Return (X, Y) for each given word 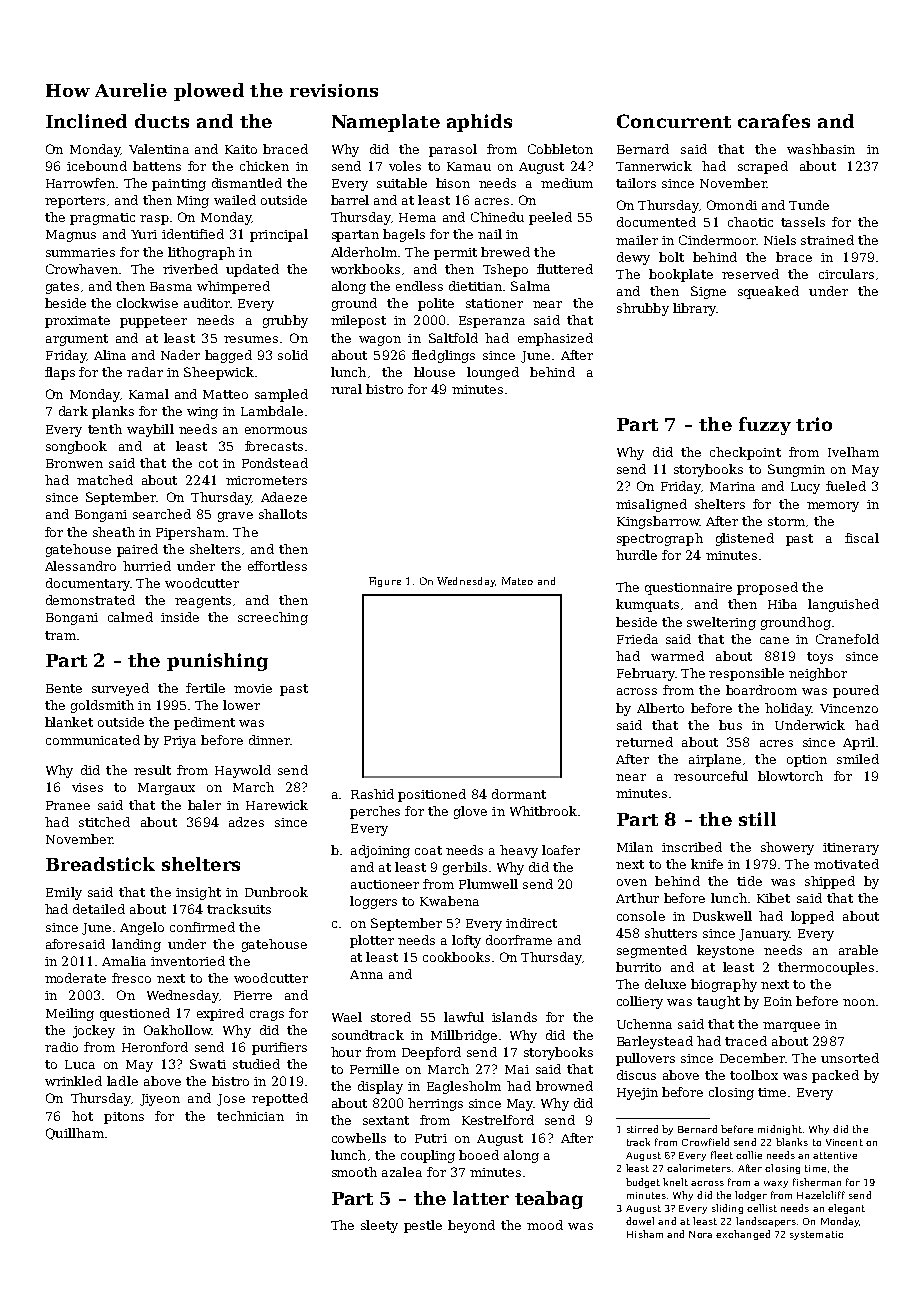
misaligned (651, 505)
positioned (432, 795)
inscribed (692, 847)
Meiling (70, 1014)
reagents (203, 602)
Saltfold (453, 338)
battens (157, 166)
